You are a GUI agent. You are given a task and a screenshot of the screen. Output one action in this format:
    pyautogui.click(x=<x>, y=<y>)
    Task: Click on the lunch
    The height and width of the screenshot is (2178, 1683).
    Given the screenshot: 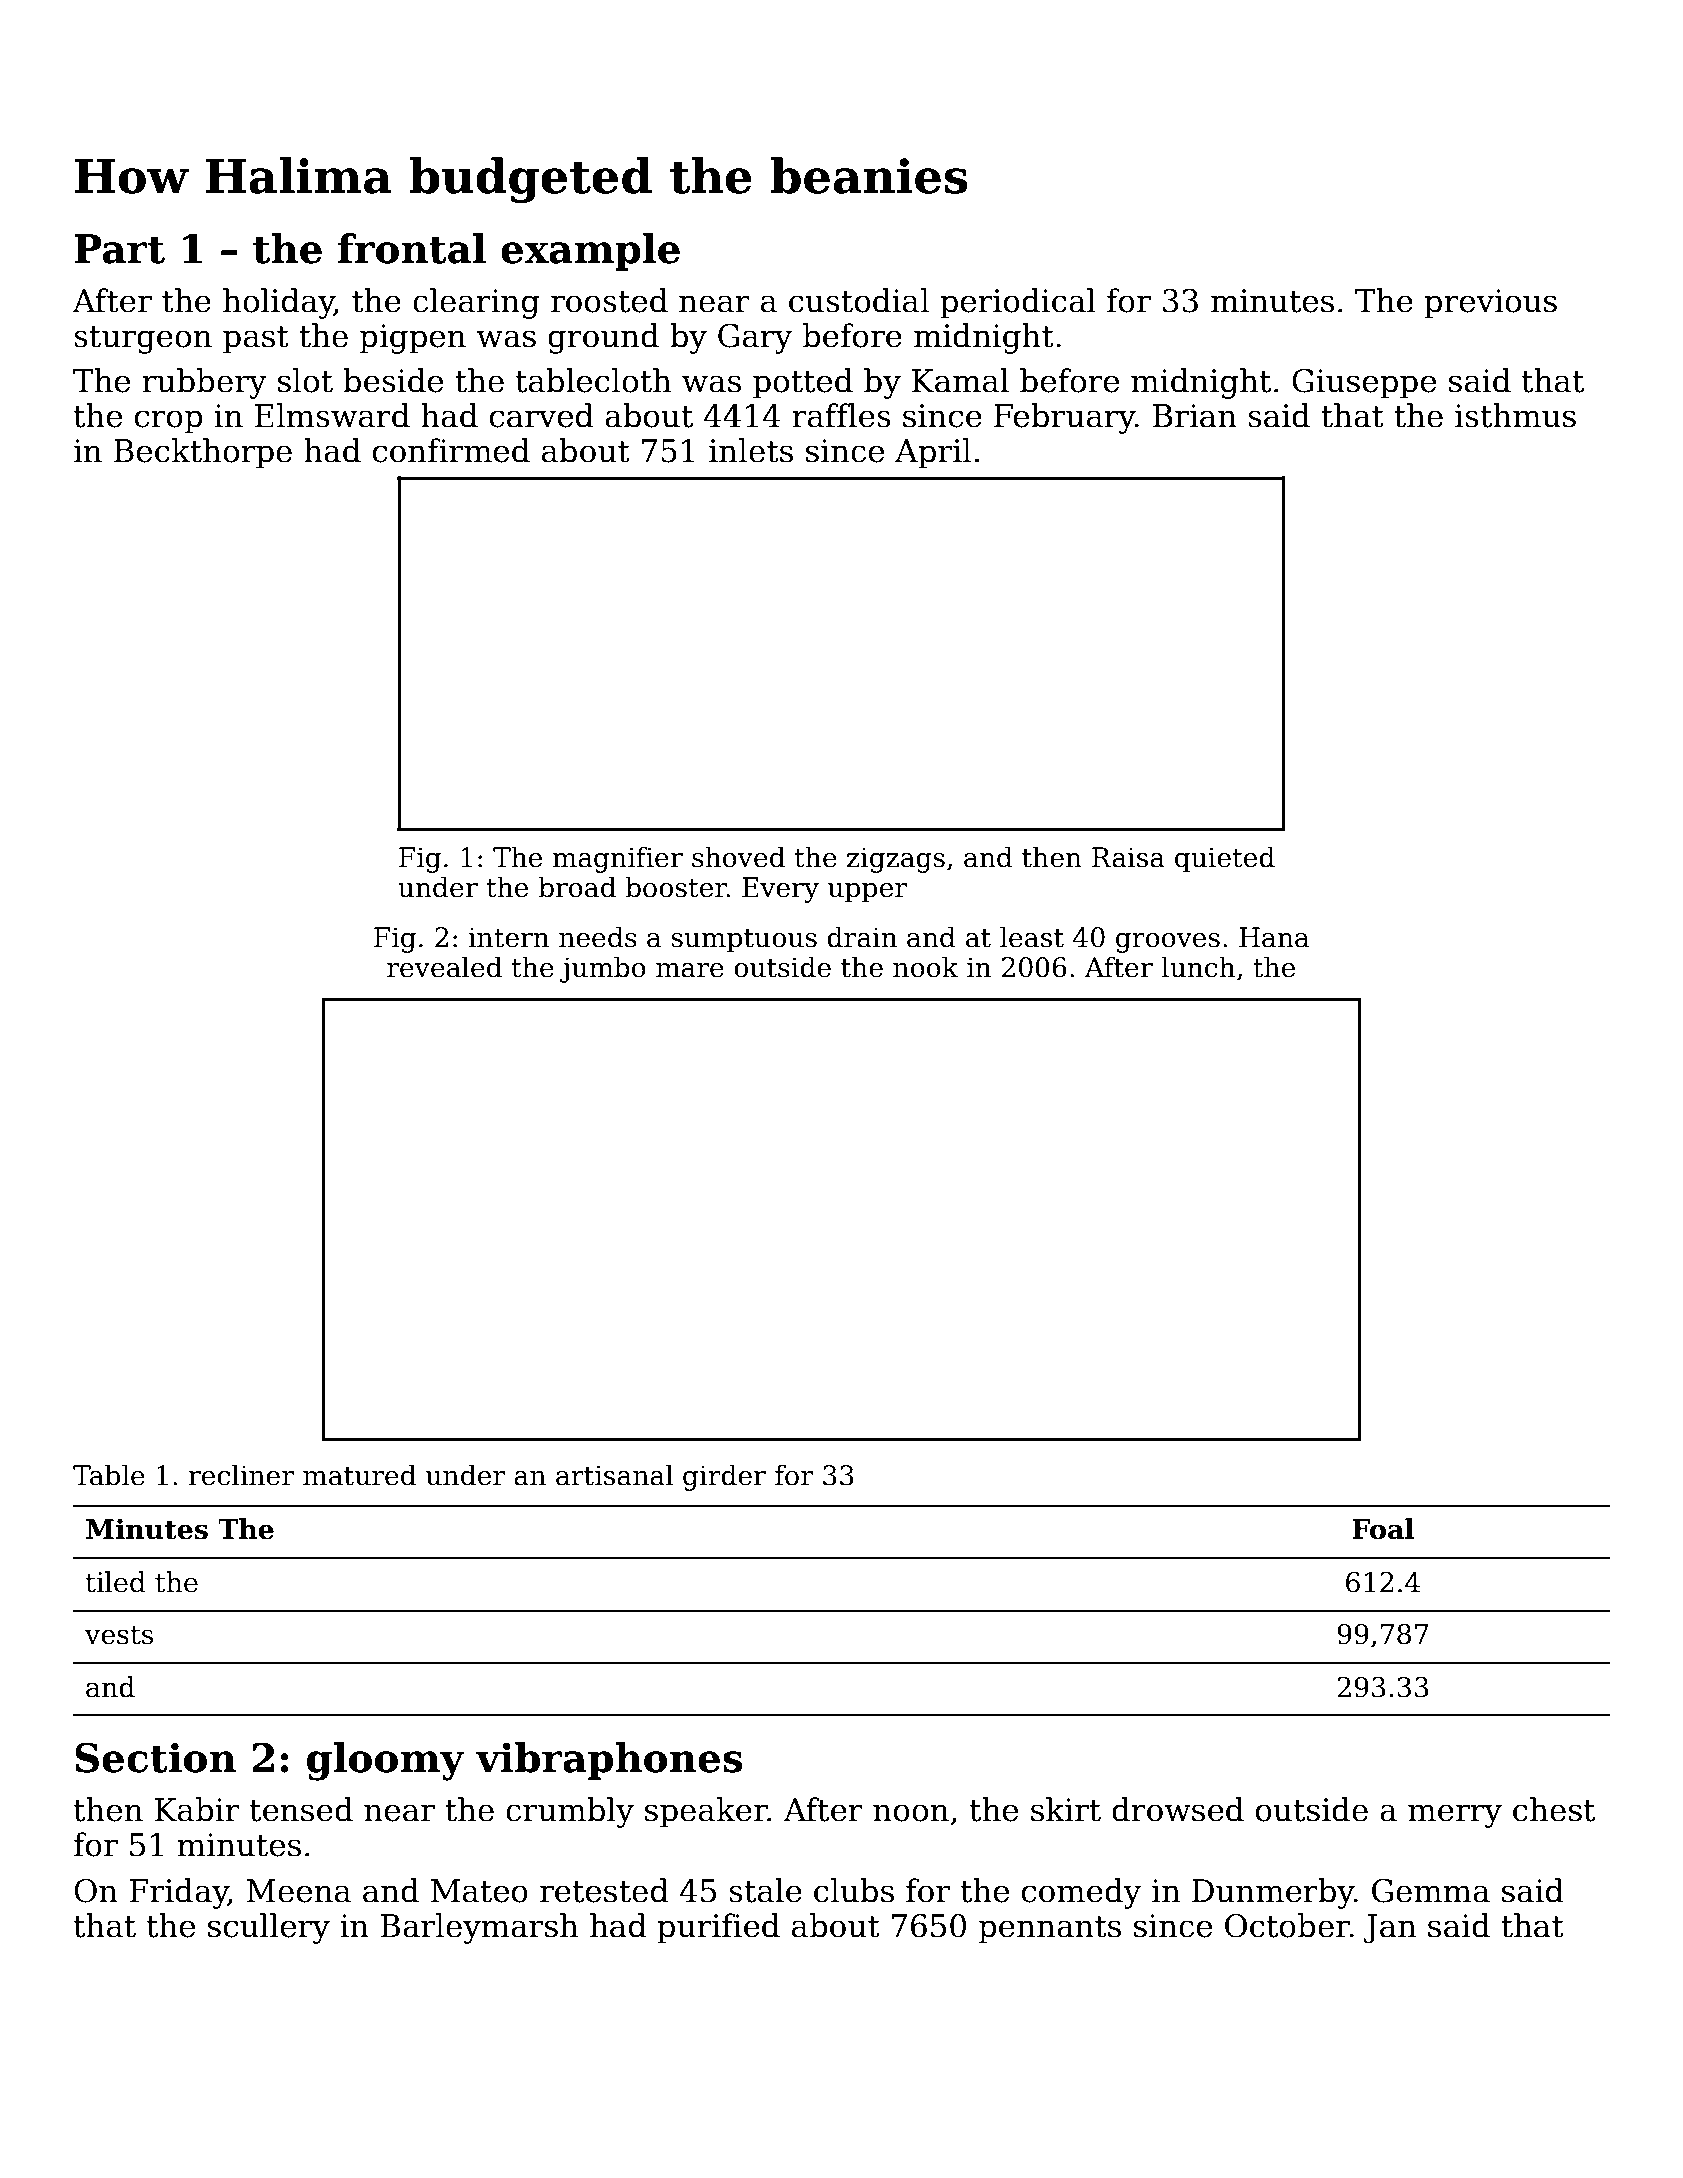 What is the action you would take?
    pyautogui.click(x=1198, y=967)
